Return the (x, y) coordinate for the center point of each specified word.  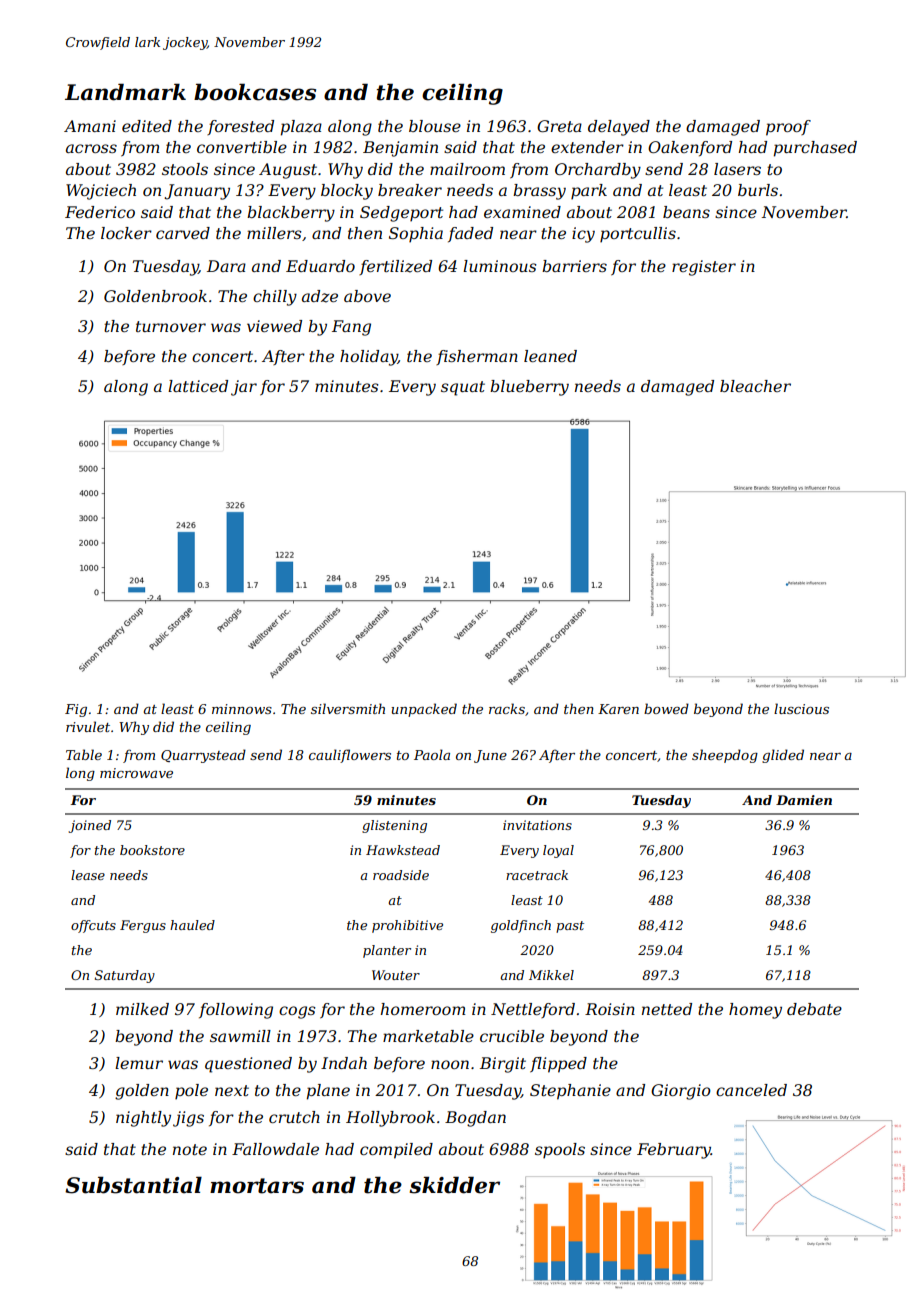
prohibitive (407, 926)
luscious (801, 708)
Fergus (143, 926)
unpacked (424, 710)
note (190, 1149)
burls (758, 190)
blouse (435, 126)
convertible (242, 147)
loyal (558, 851)
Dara (226, 266)
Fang (351, 328)
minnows (242, 709)
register (704, 268)
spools (560, 1151)
